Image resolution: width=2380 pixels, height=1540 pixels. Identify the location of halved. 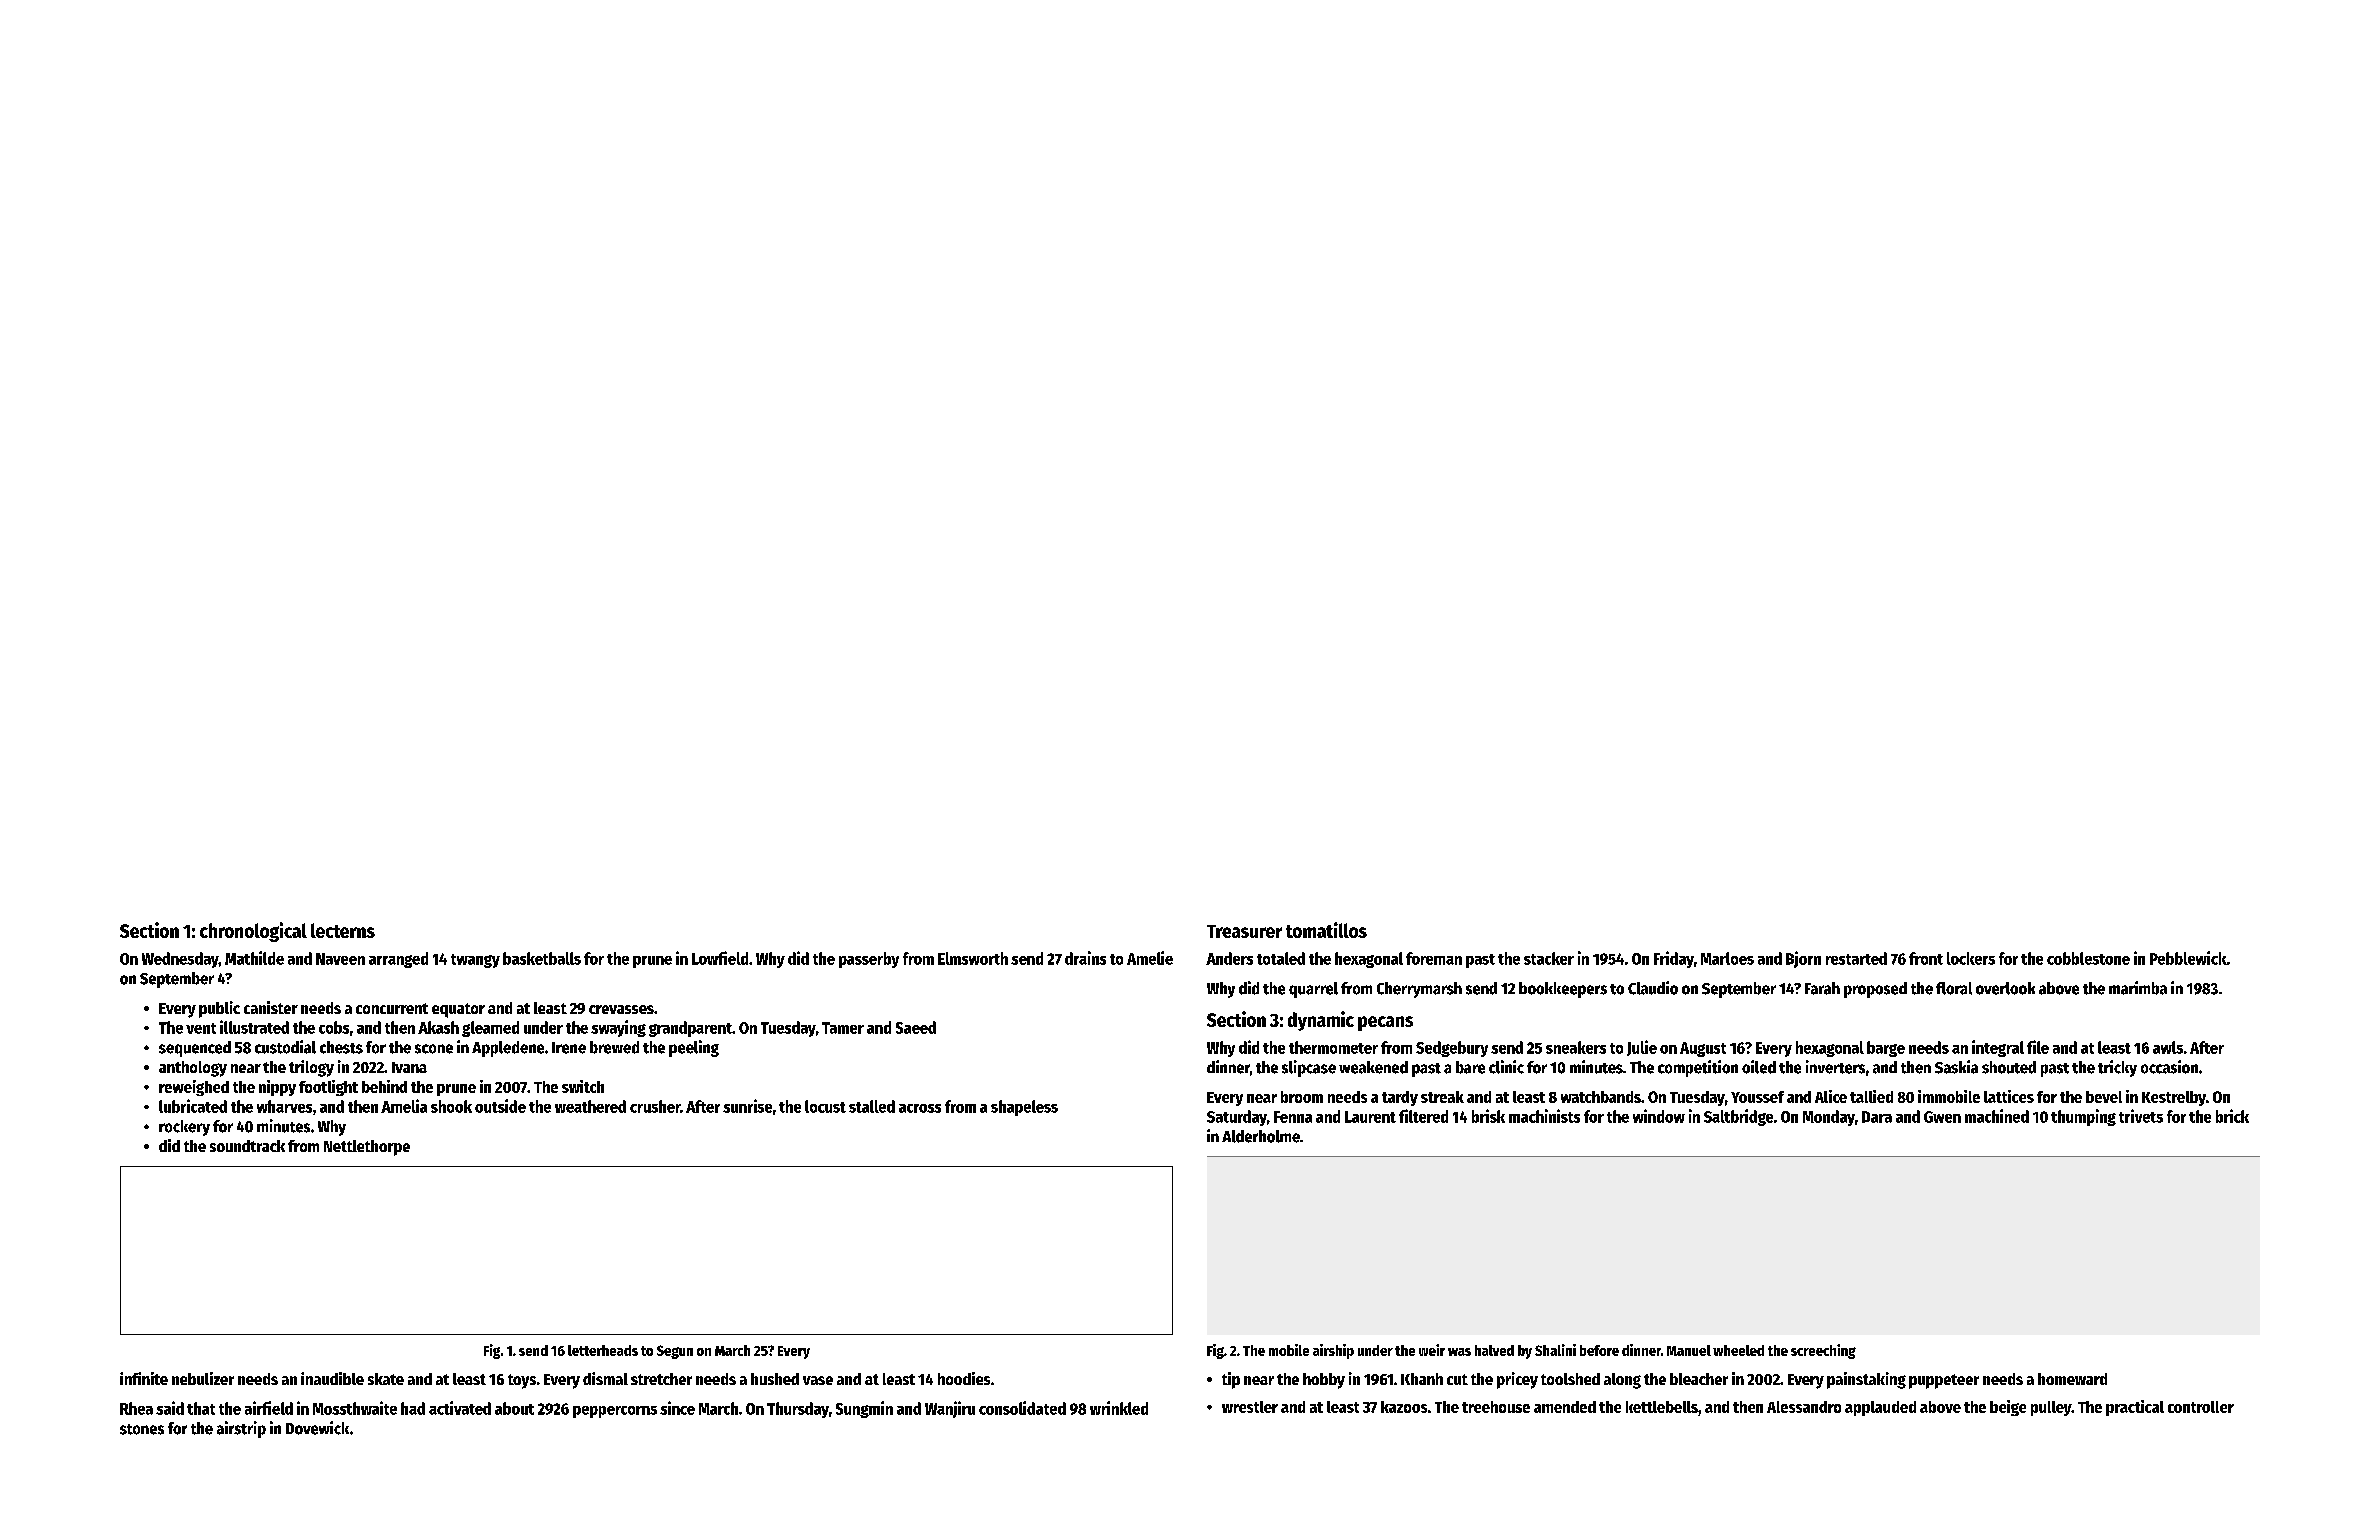
(1494, 1350).
